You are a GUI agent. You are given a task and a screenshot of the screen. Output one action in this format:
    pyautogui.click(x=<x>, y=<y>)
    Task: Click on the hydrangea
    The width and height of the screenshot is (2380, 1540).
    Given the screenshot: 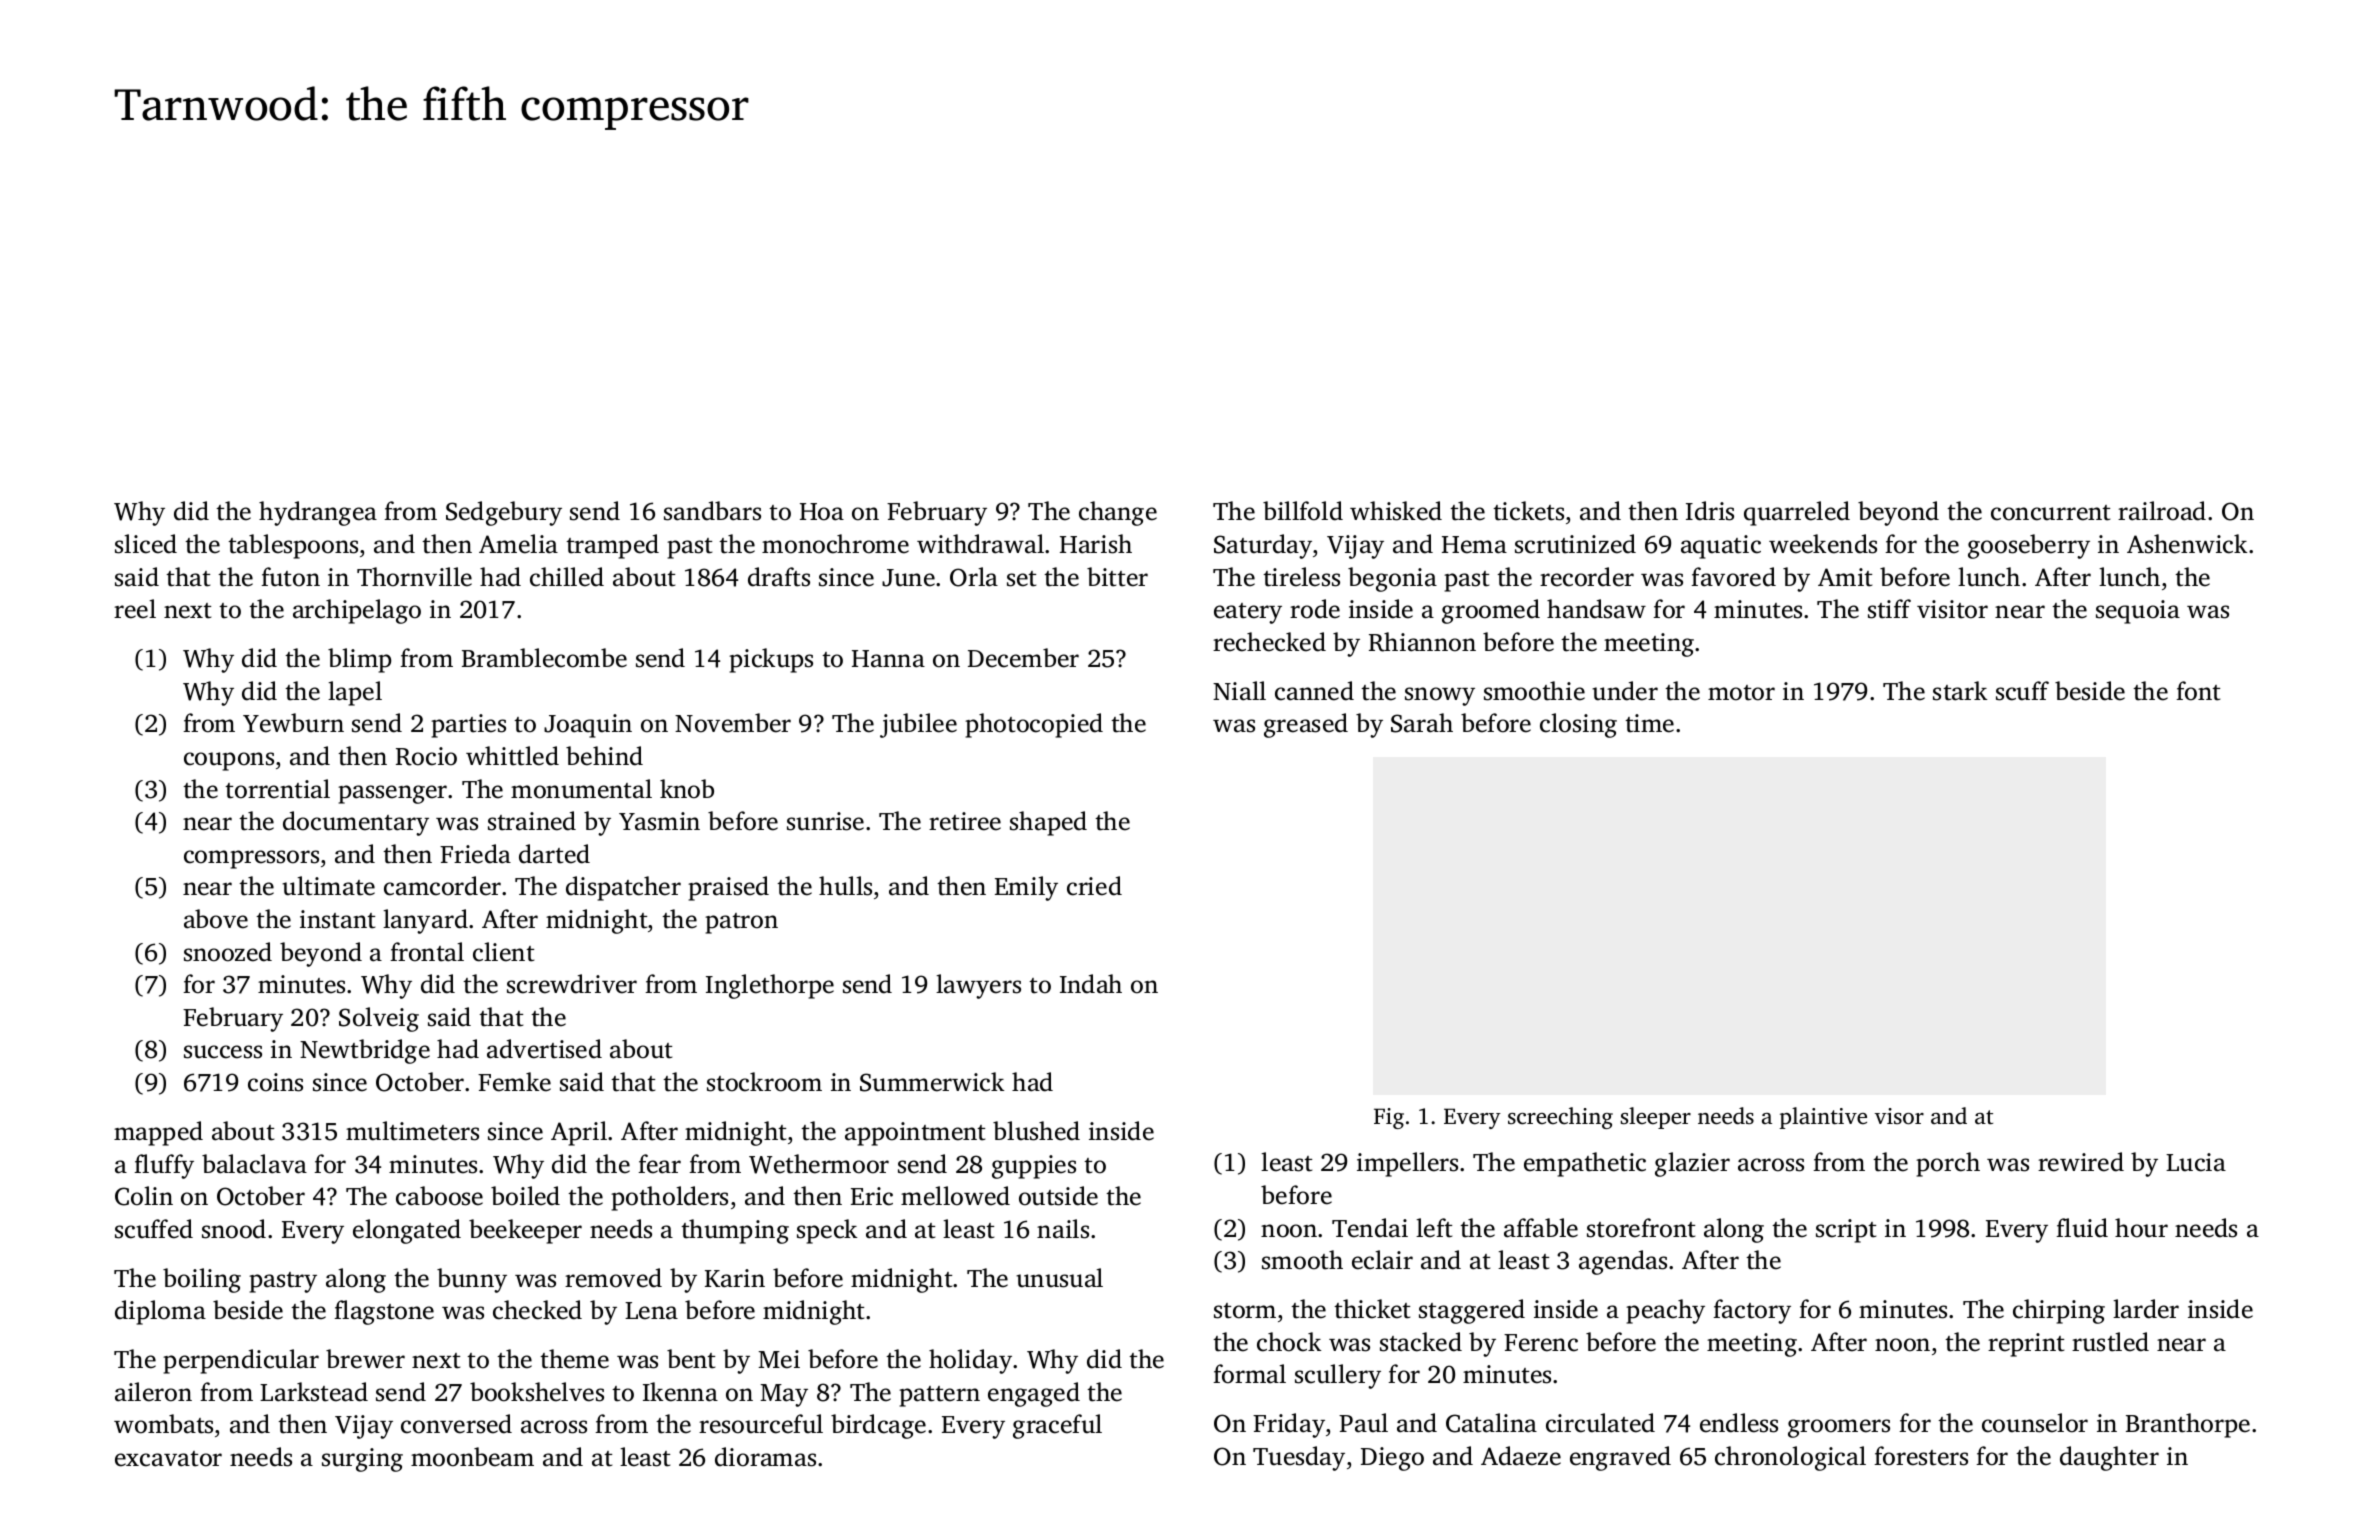 What is the action you would take?
    pyautogui.click(x=318, y=513)
